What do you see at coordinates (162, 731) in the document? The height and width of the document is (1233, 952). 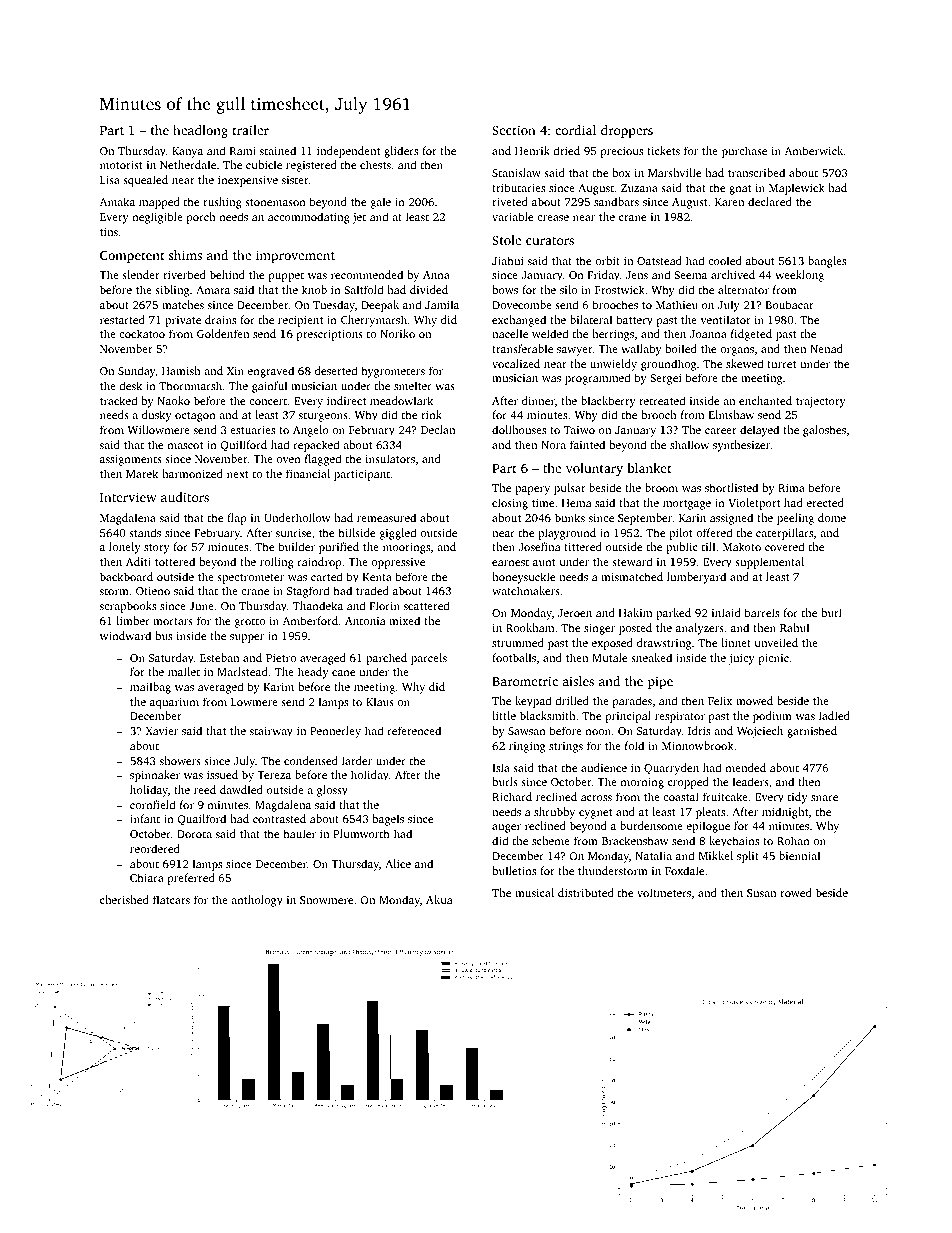 I see `Xavier` at bounding box center [162, 731].
